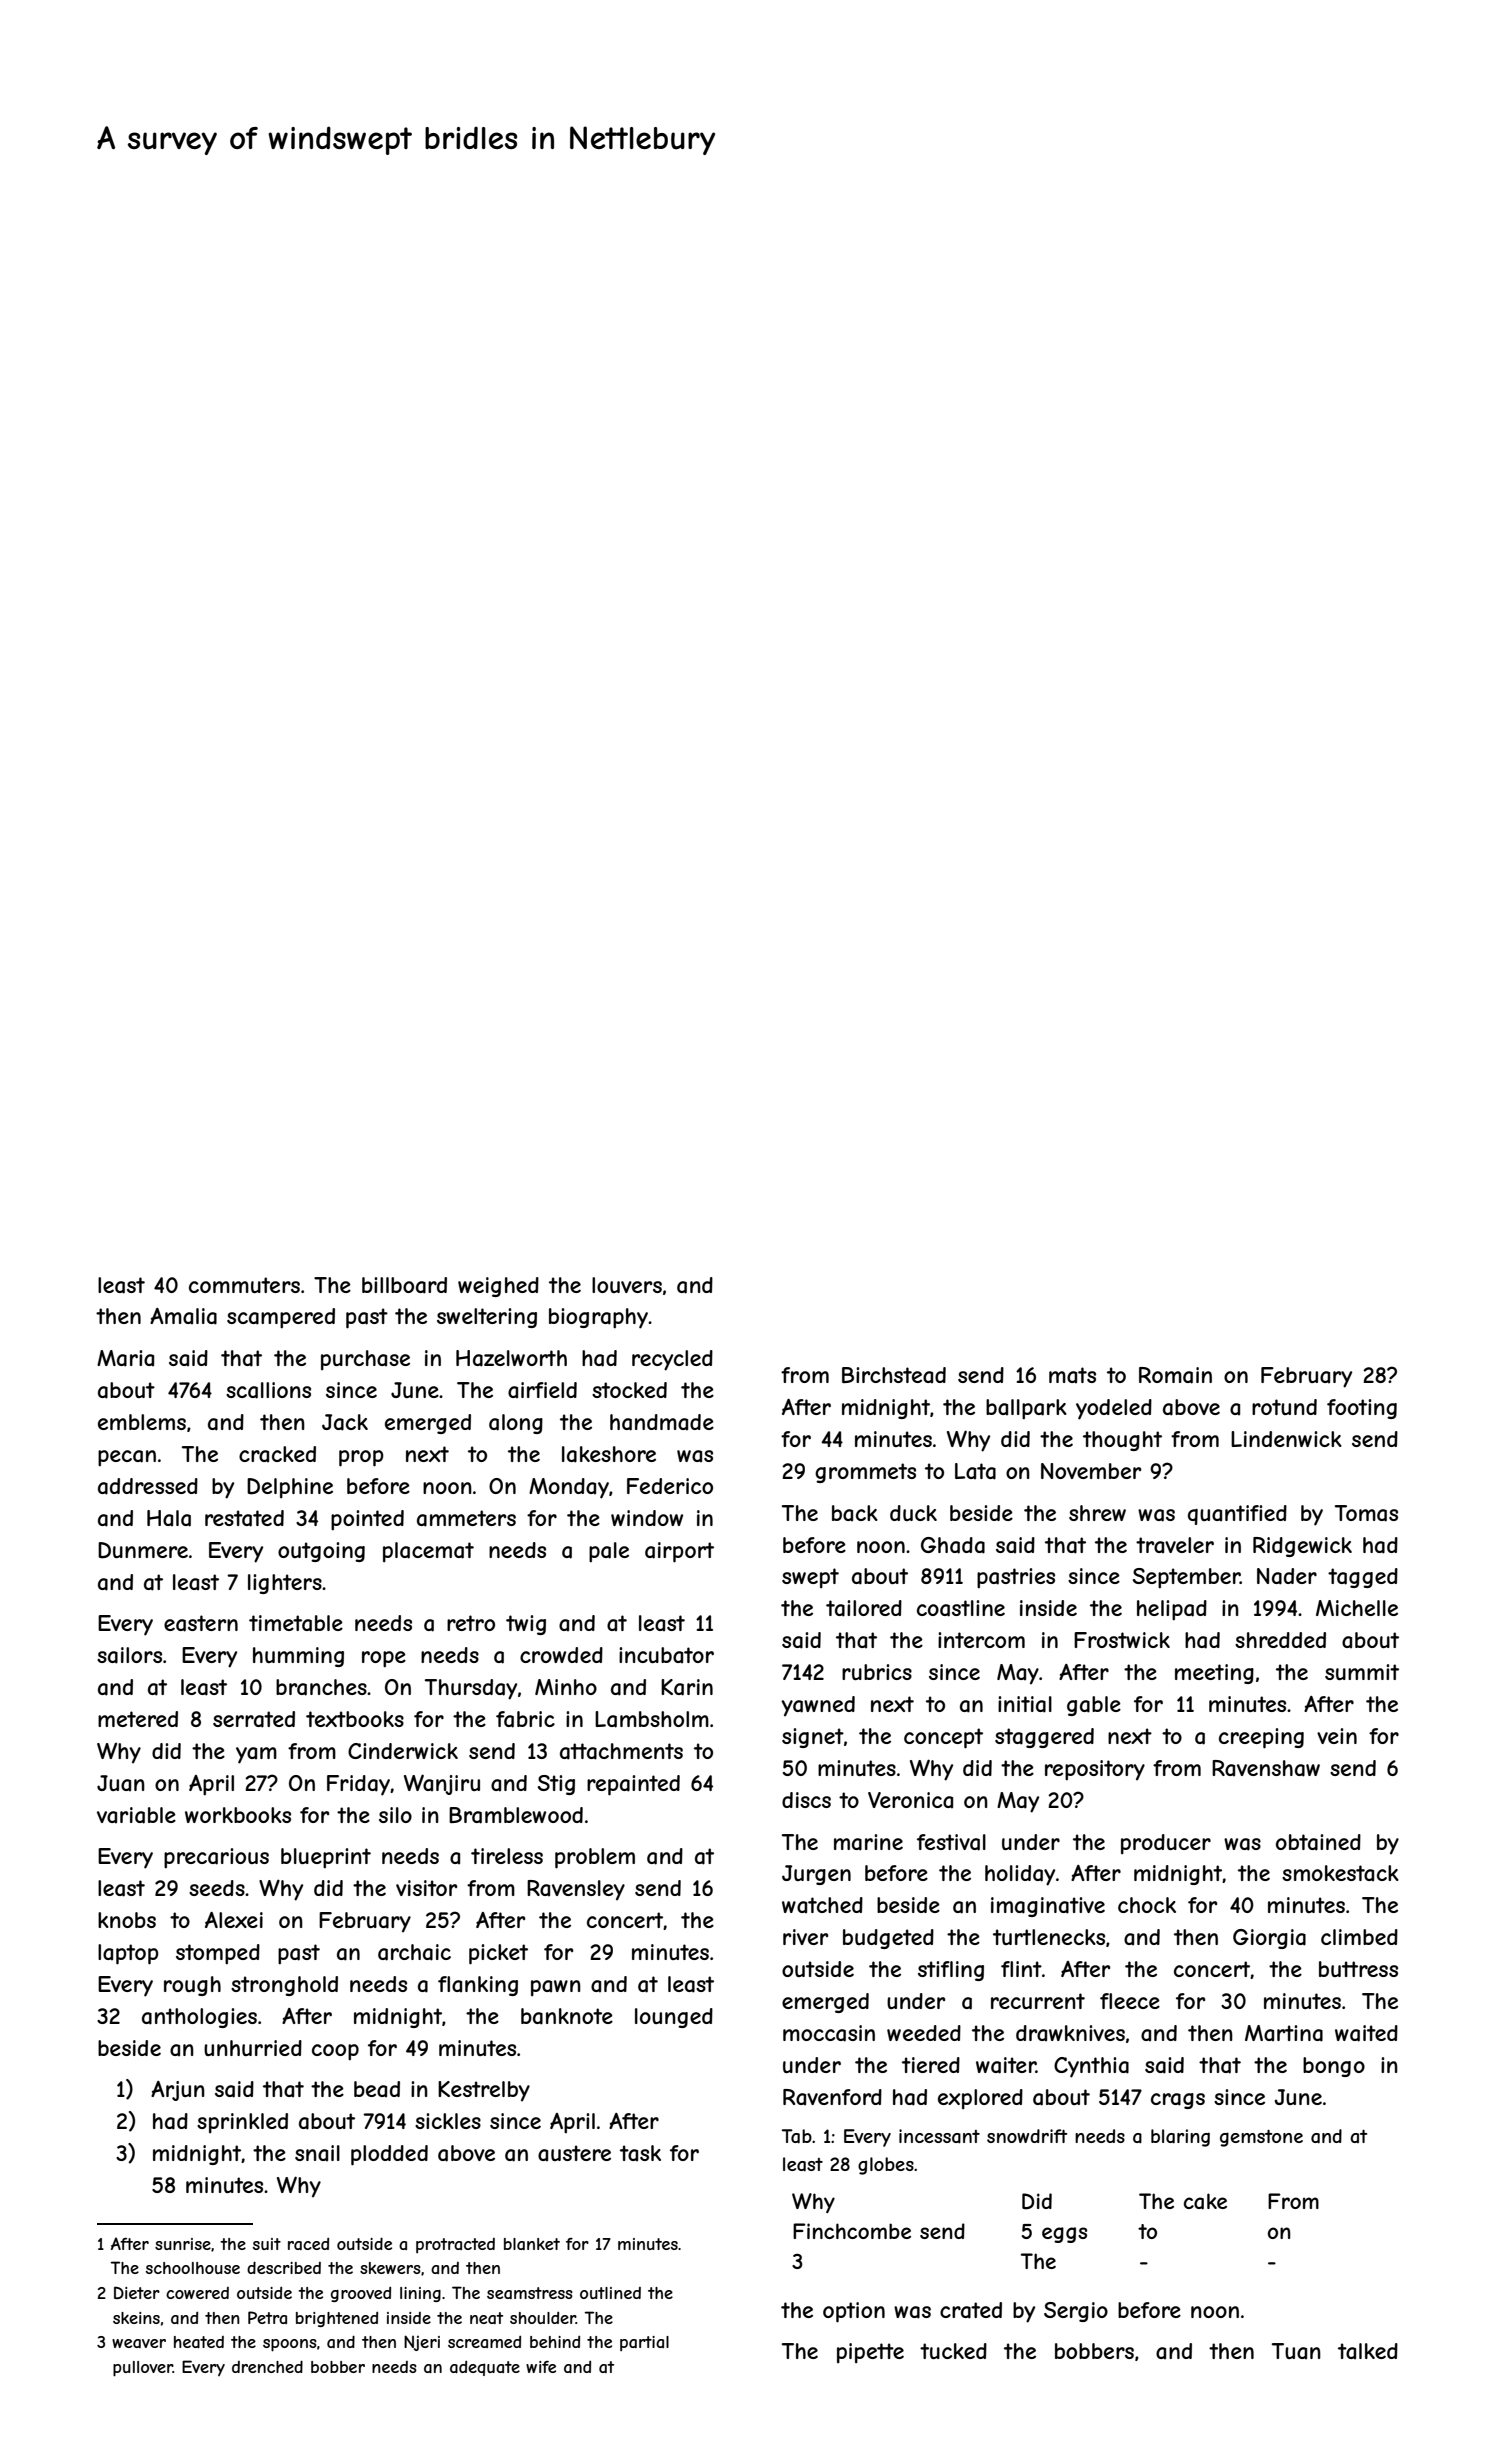 This screenshot has width=1496, height=2464. Describe the element at coordinates (1175, 1375) in the screenshot. I see `Romain` at that location.
